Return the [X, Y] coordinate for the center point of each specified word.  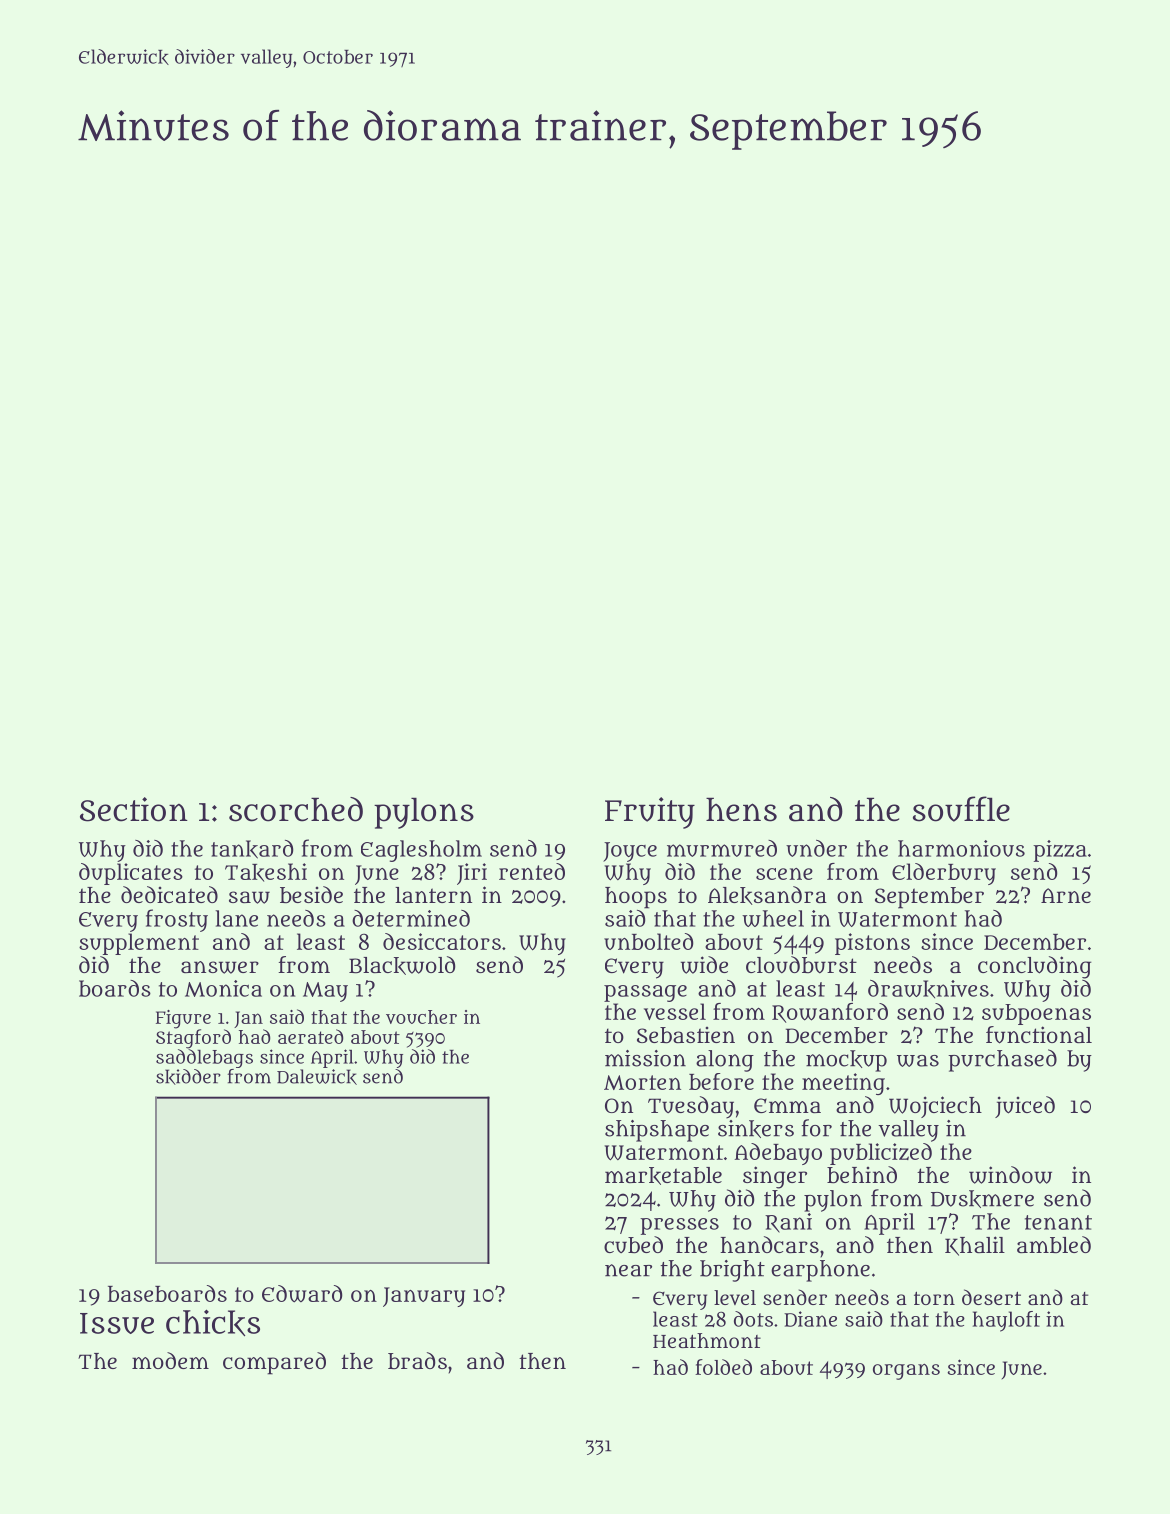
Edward [302, 1294]
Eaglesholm [421, 851]
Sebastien [686, 1035]
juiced [1025, 1107]
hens [741, 809]
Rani [788, 1223]
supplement [139, 944]
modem [170, 1360]
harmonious [961, 848]
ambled [1054, 1244]
